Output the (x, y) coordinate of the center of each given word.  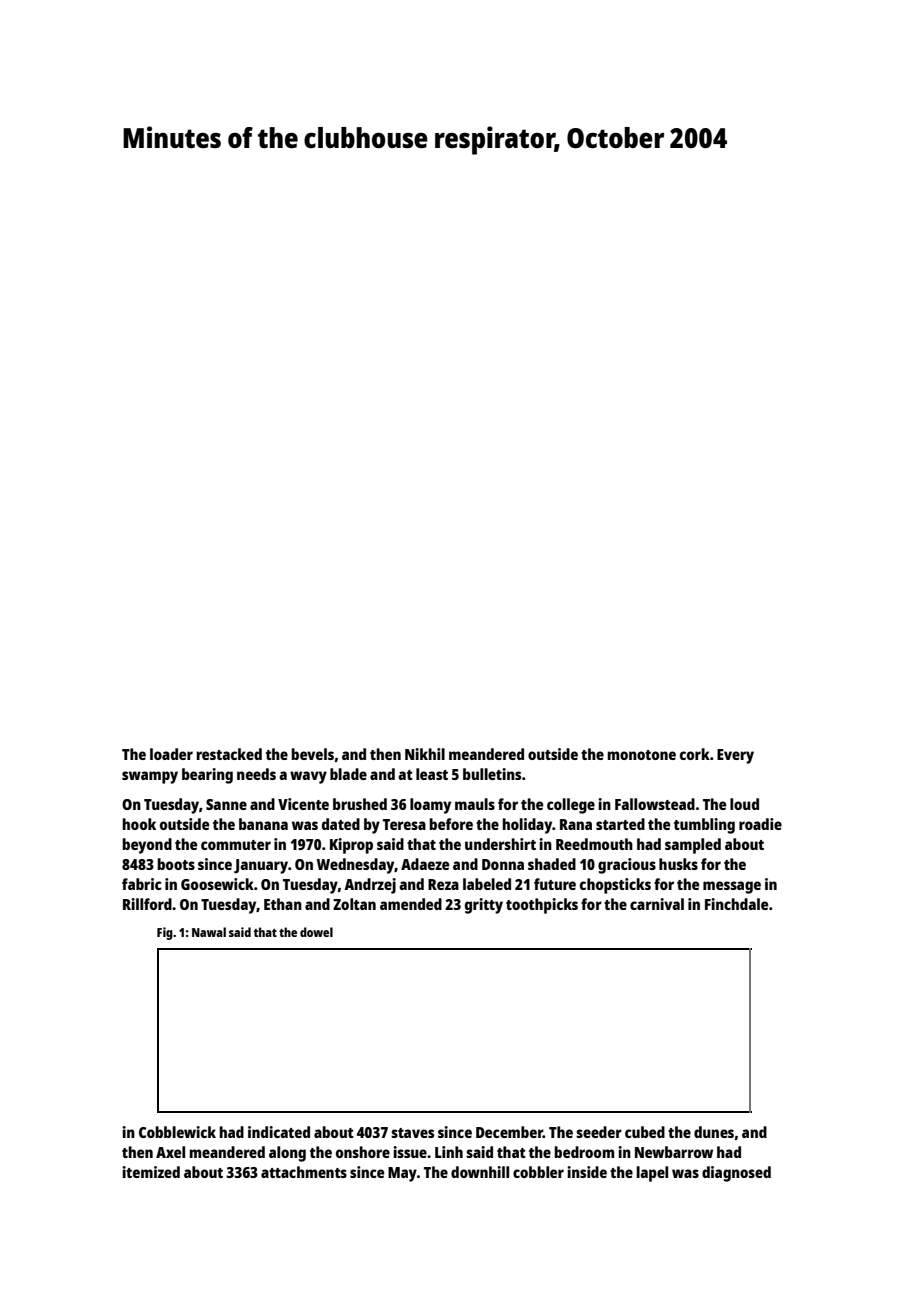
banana (263, 824)
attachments (304, 1172)
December (509, 1132)
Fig (165, 933)
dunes (714, 1132)
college (571, 806)
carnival (657, 904)
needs (256, 774)
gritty (484, 906)
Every (735, 756)
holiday (527, 826)
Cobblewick (177, 1132)
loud (744, 804)
